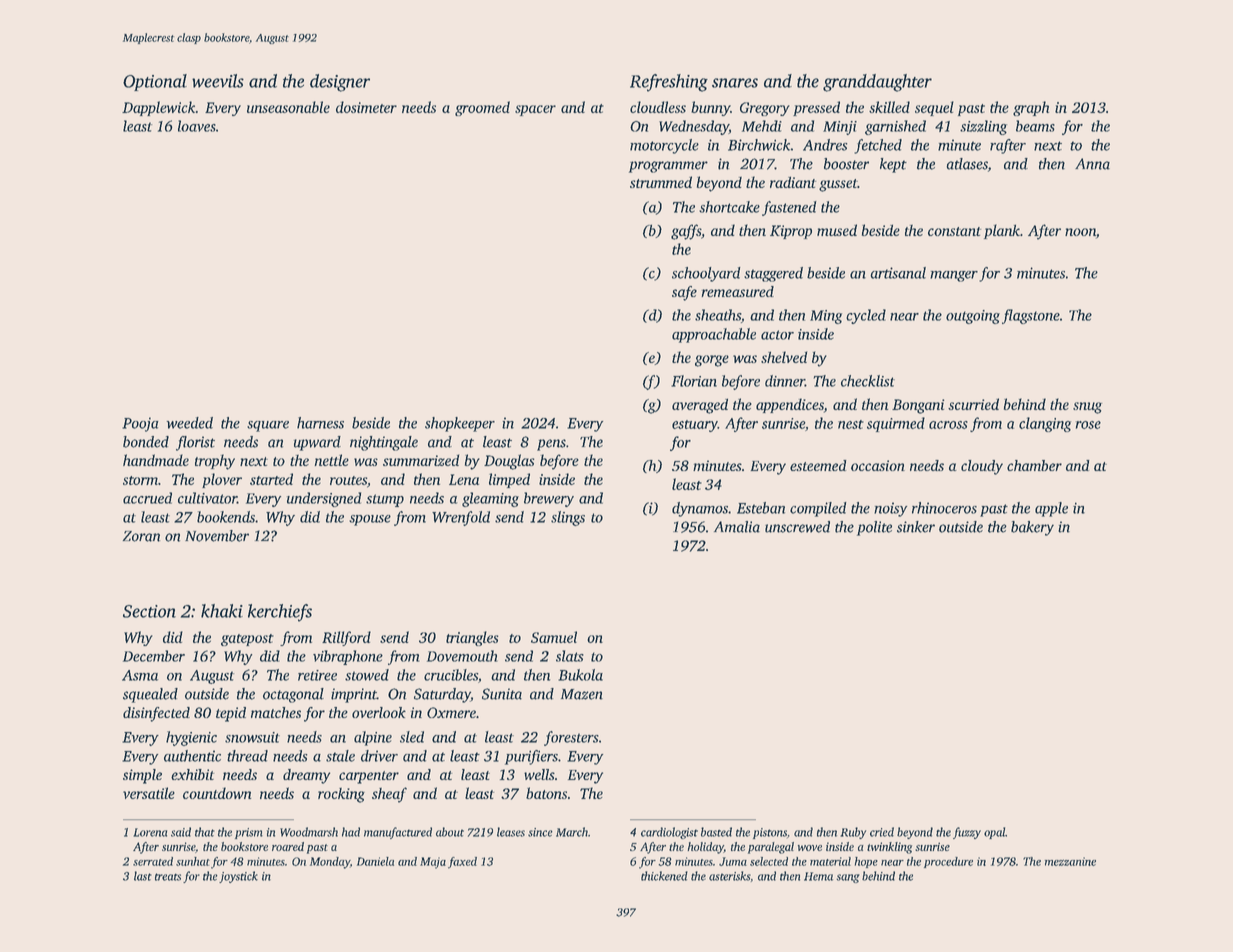 The image size is (1233, 952). I want to click on graph, so click(1031, 108).
